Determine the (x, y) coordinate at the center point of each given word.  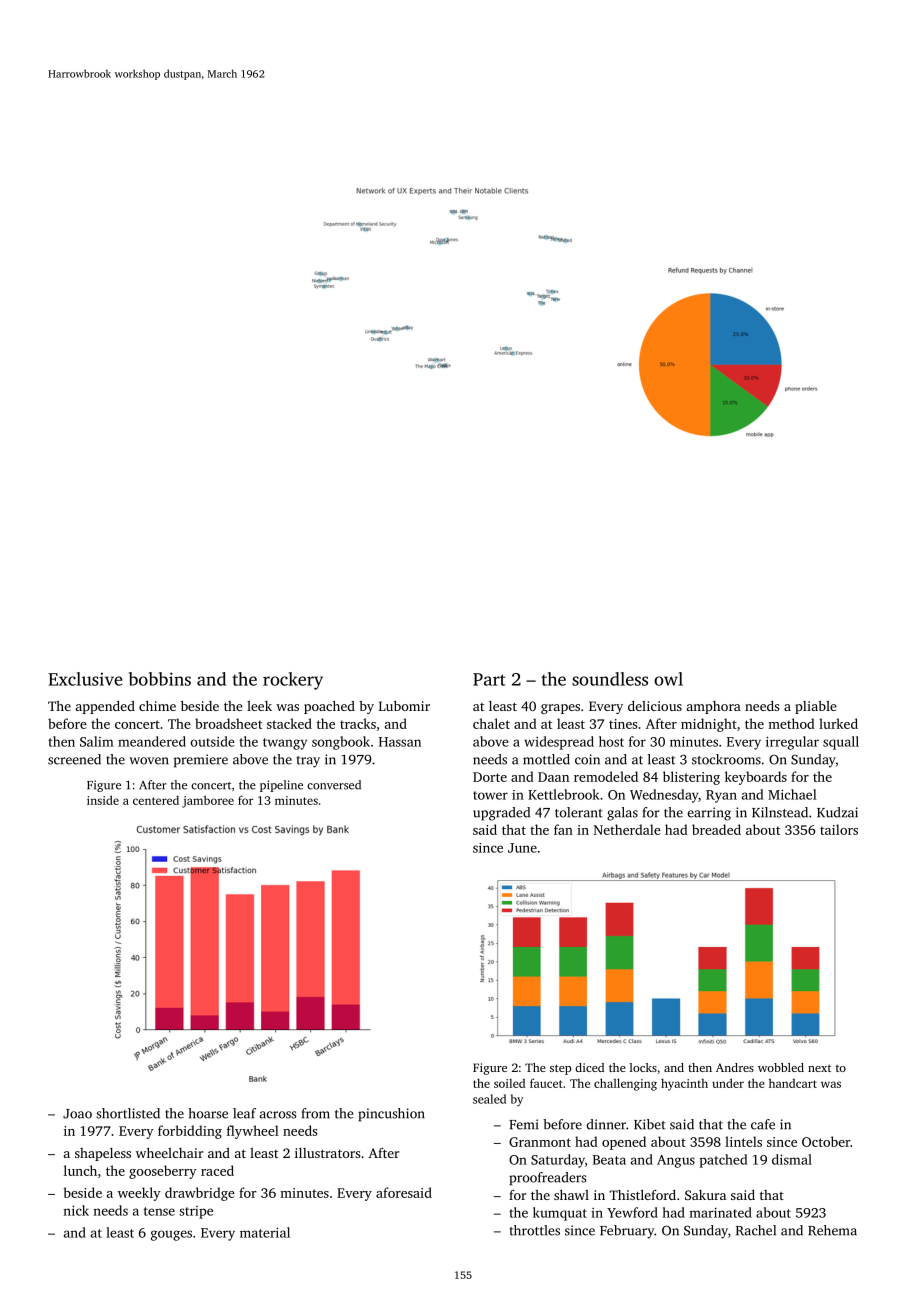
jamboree (208, 801)
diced (589, 1067)
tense (159, 1211)
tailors (839, 829)
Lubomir (404, 706)
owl (668, 679)
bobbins (160, 679)
